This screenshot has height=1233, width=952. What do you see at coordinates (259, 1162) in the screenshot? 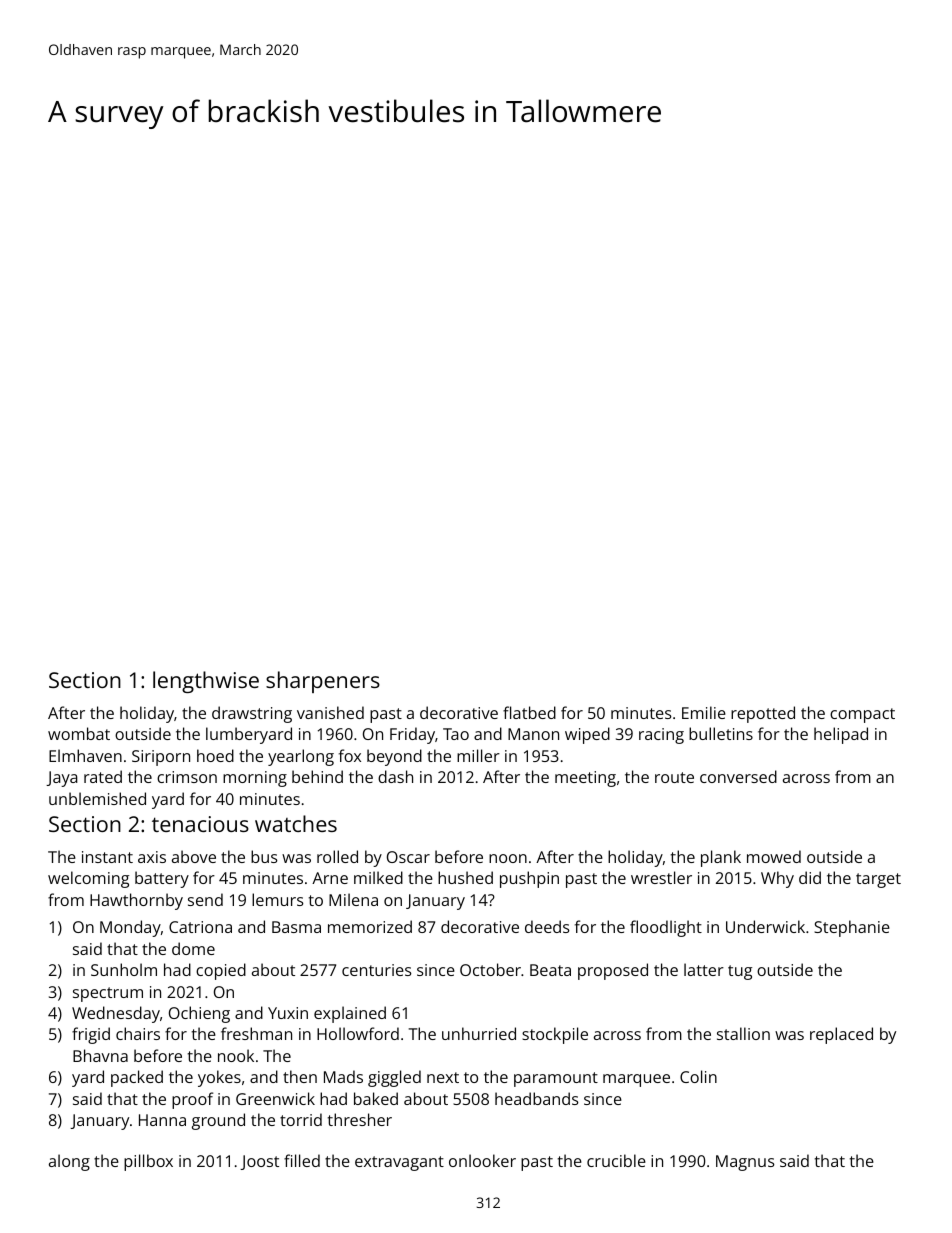
I see `Joost` at bounding box center [259, 1162].
